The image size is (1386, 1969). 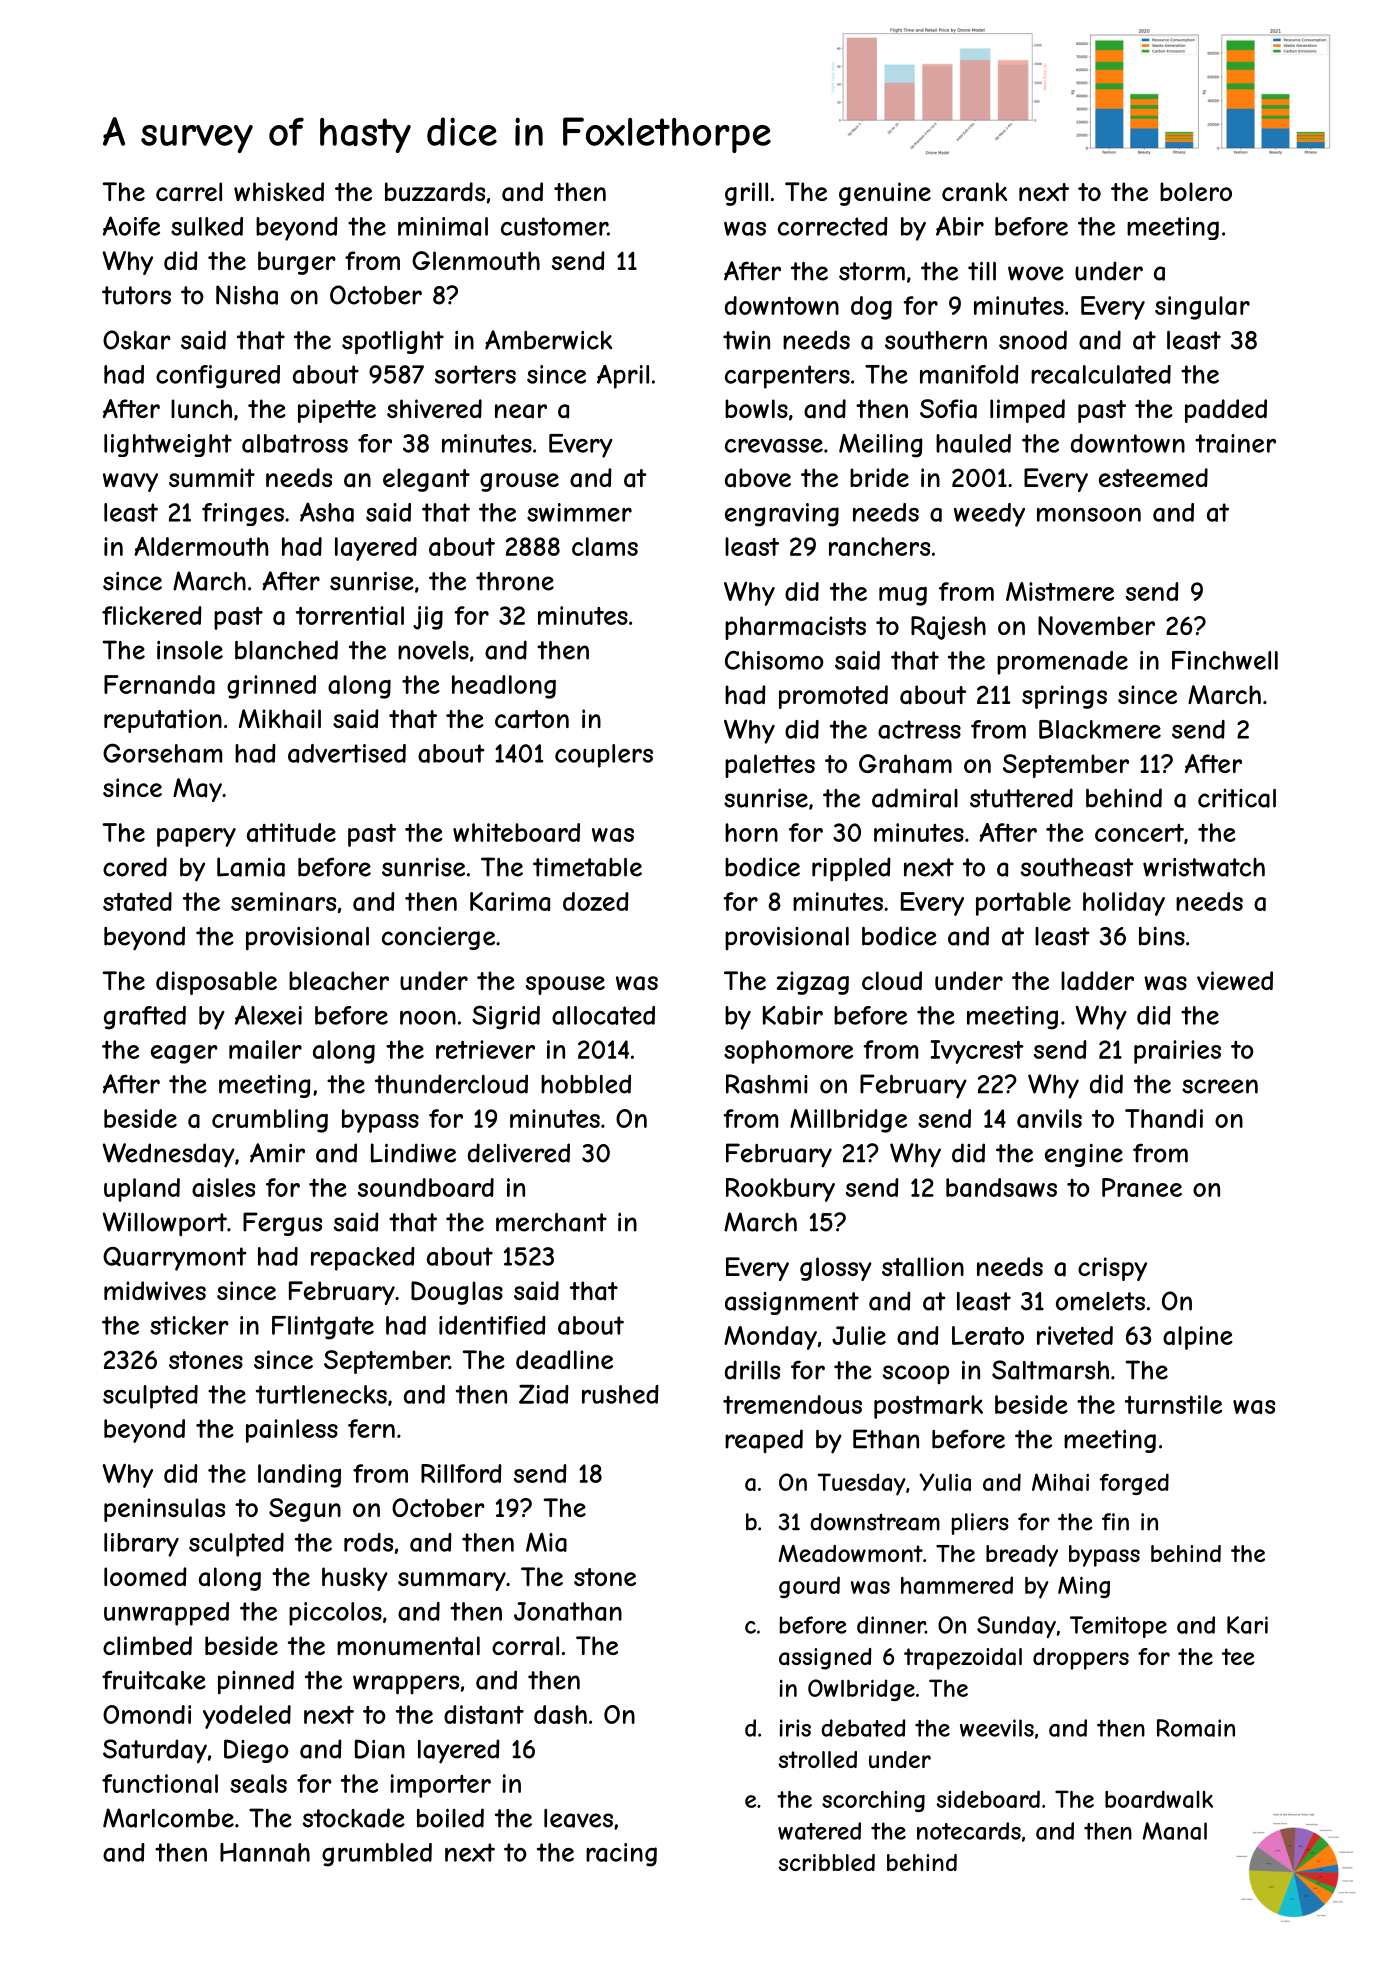 I want to click on Dian, so click(x=380, y=1749).
